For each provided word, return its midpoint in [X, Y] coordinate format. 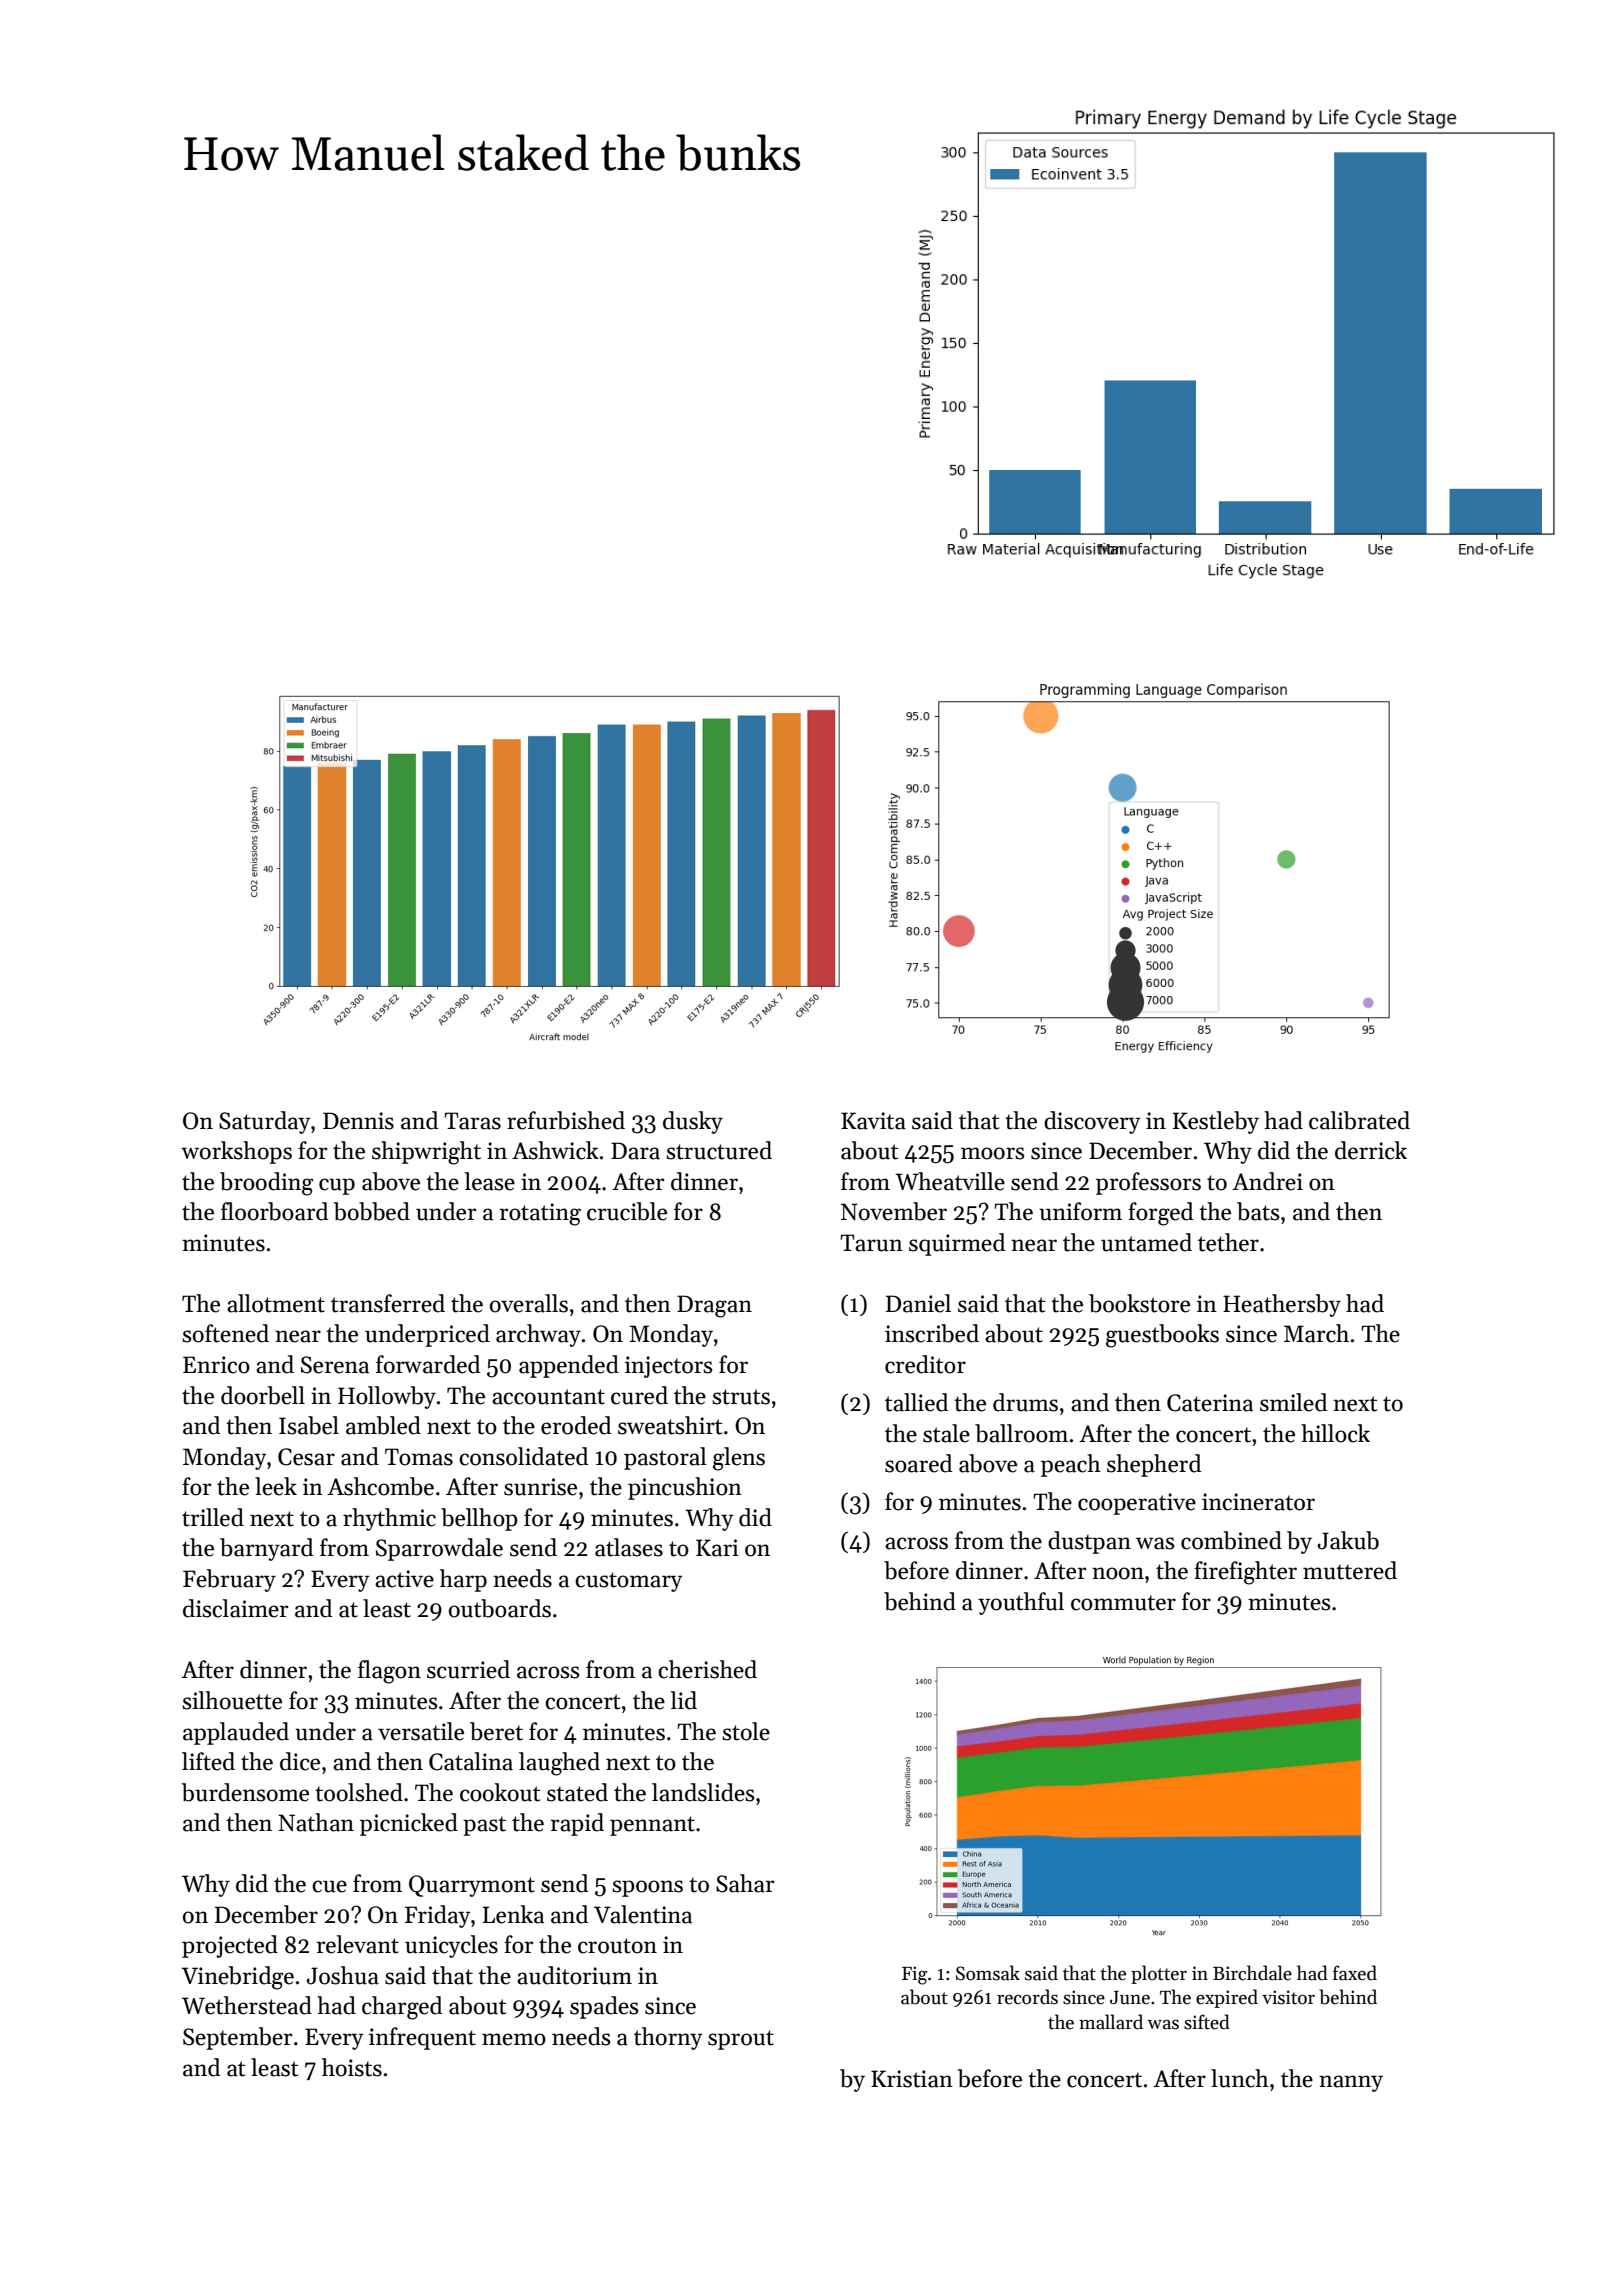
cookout [500, 1792]
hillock [1335, 1433]
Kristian [912, 2079]
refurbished [566, 1120]
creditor [925, 1364]
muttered [1350, 1570]
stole [746, 1731]
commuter [1123, 1603]
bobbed [372, 1211]
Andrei [1267, 1181]
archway [538, 1335]
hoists [352, 2067]
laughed [559, 1764]
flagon [389, 1672]
